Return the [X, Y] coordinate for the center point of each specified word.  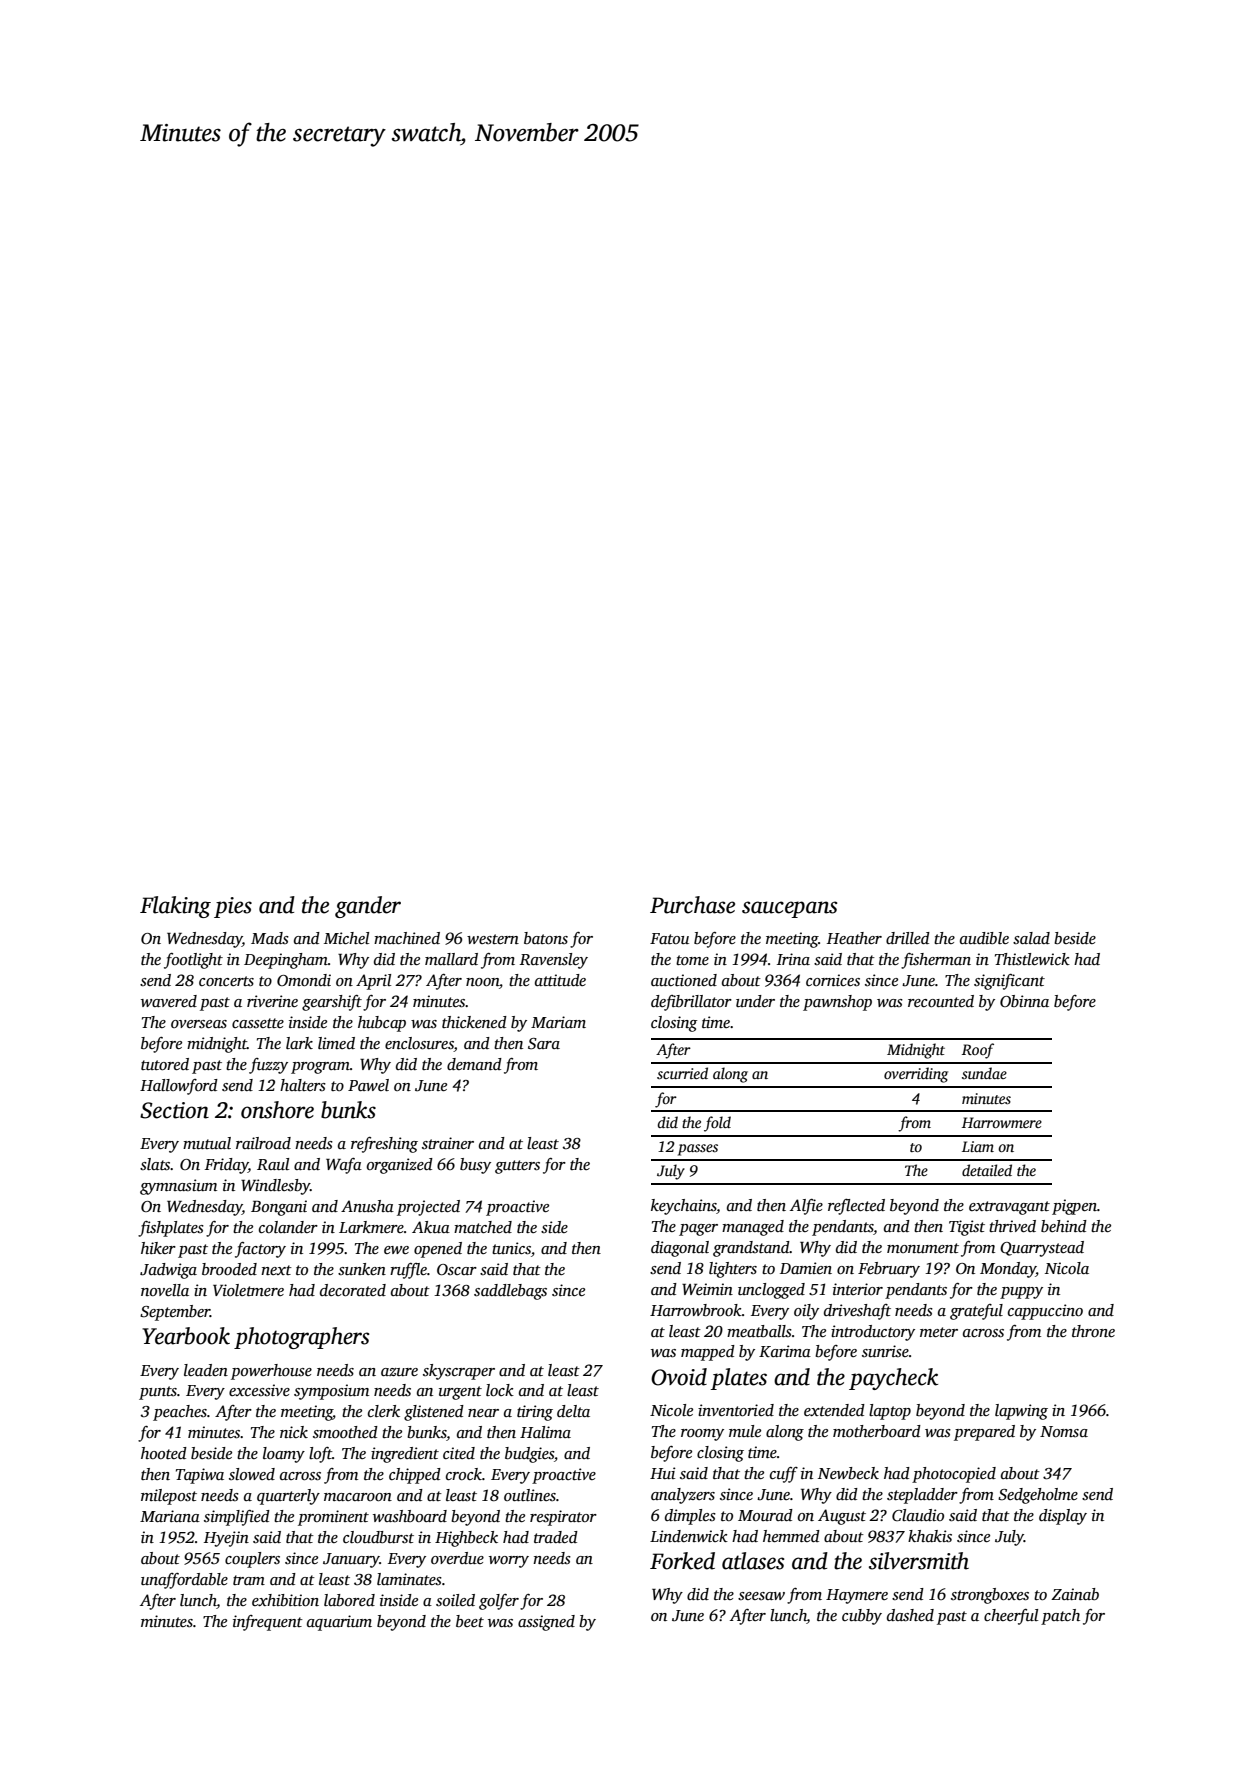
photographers [301, 1338]
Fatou [669, 938]
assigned [546, 1623]
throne [1093, 1331]
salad [1031, 938]
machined [407, 938]
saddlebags [510, 1292]
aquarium [339, 1623]
